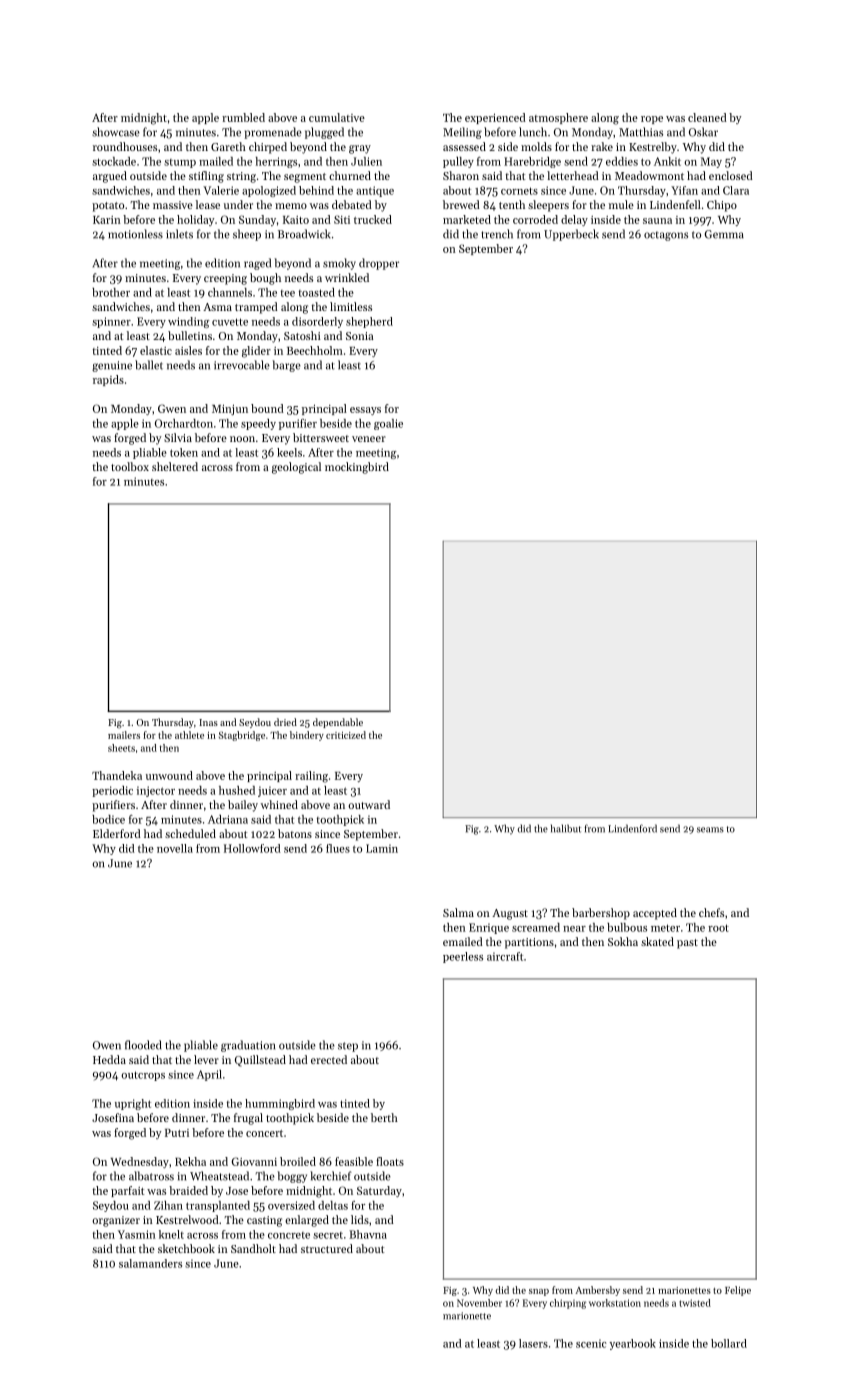 The width and height of the page is (849, 1400). What do you see at coordinates (130, 466) in the page?
I see `toolbox` at bounding box center [130, 466].
